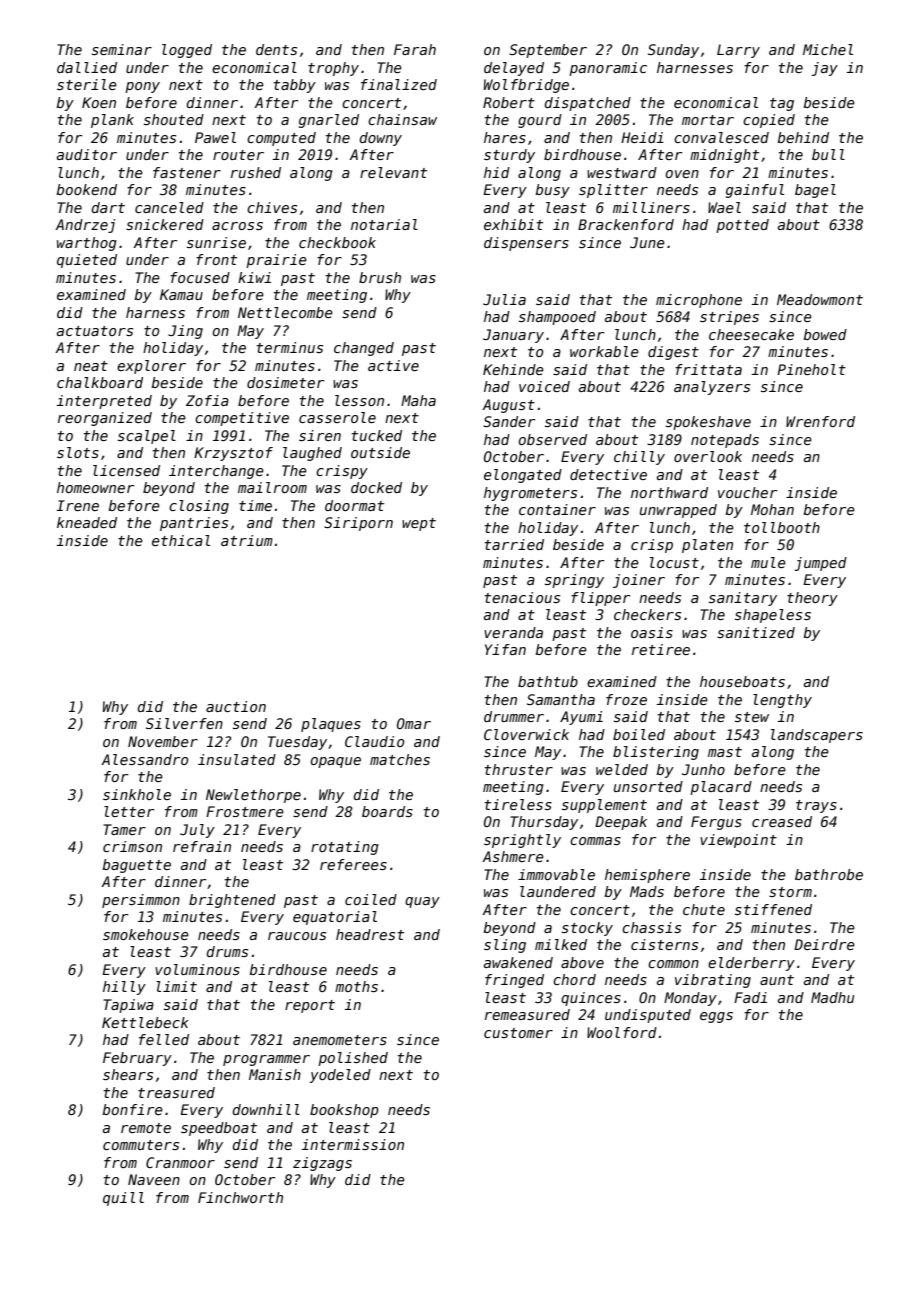 The image size is (924, 1308). Describe the element at coordinates (747, 492) in the screenshot. I see `voucher` at that location.
